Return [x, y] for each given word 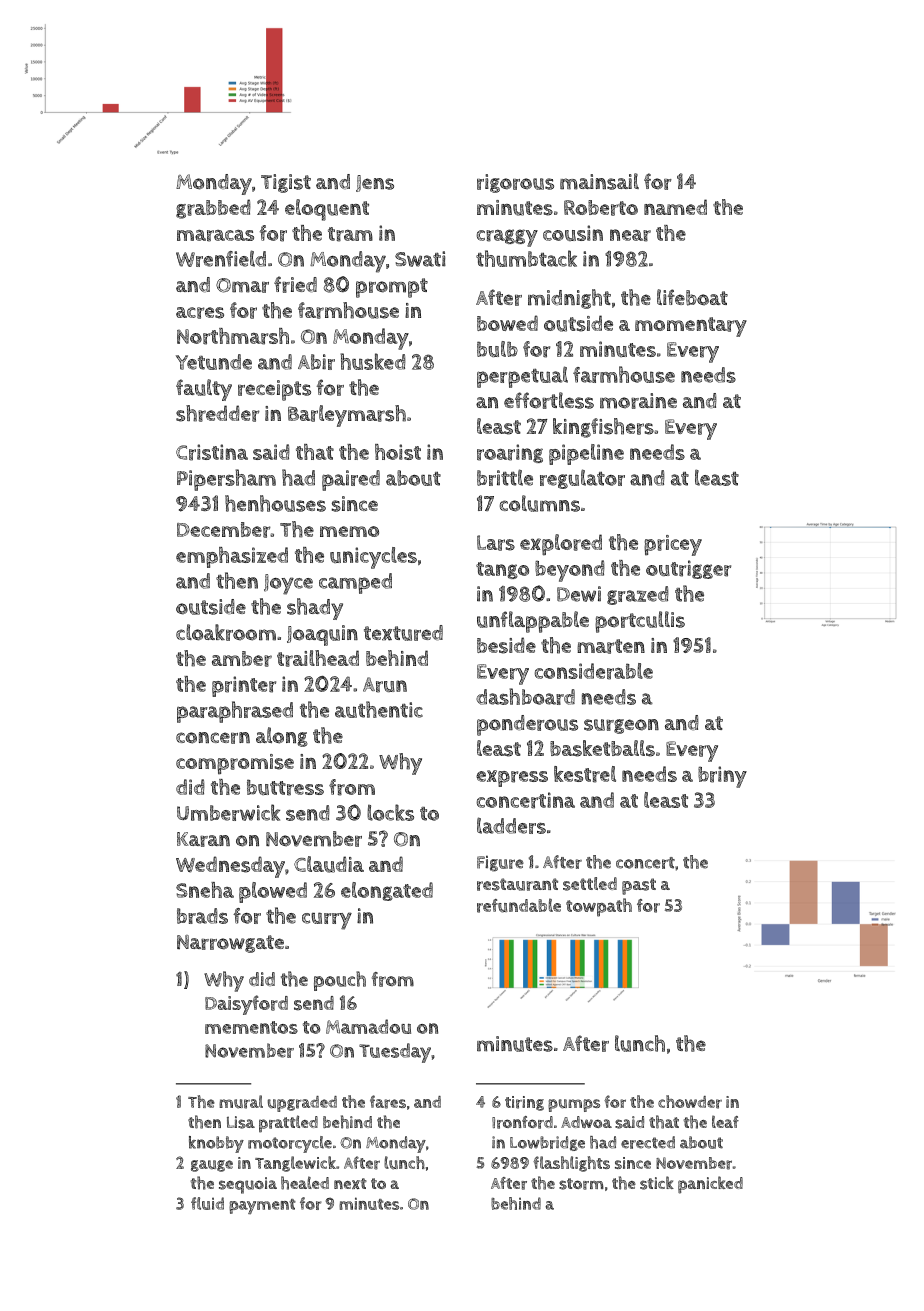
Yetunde [214, 362]
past [639, 886]
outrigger [688, 569]
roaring [510, 453]
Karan [203, 839]
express [512, 778]
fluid [207, 1203]
